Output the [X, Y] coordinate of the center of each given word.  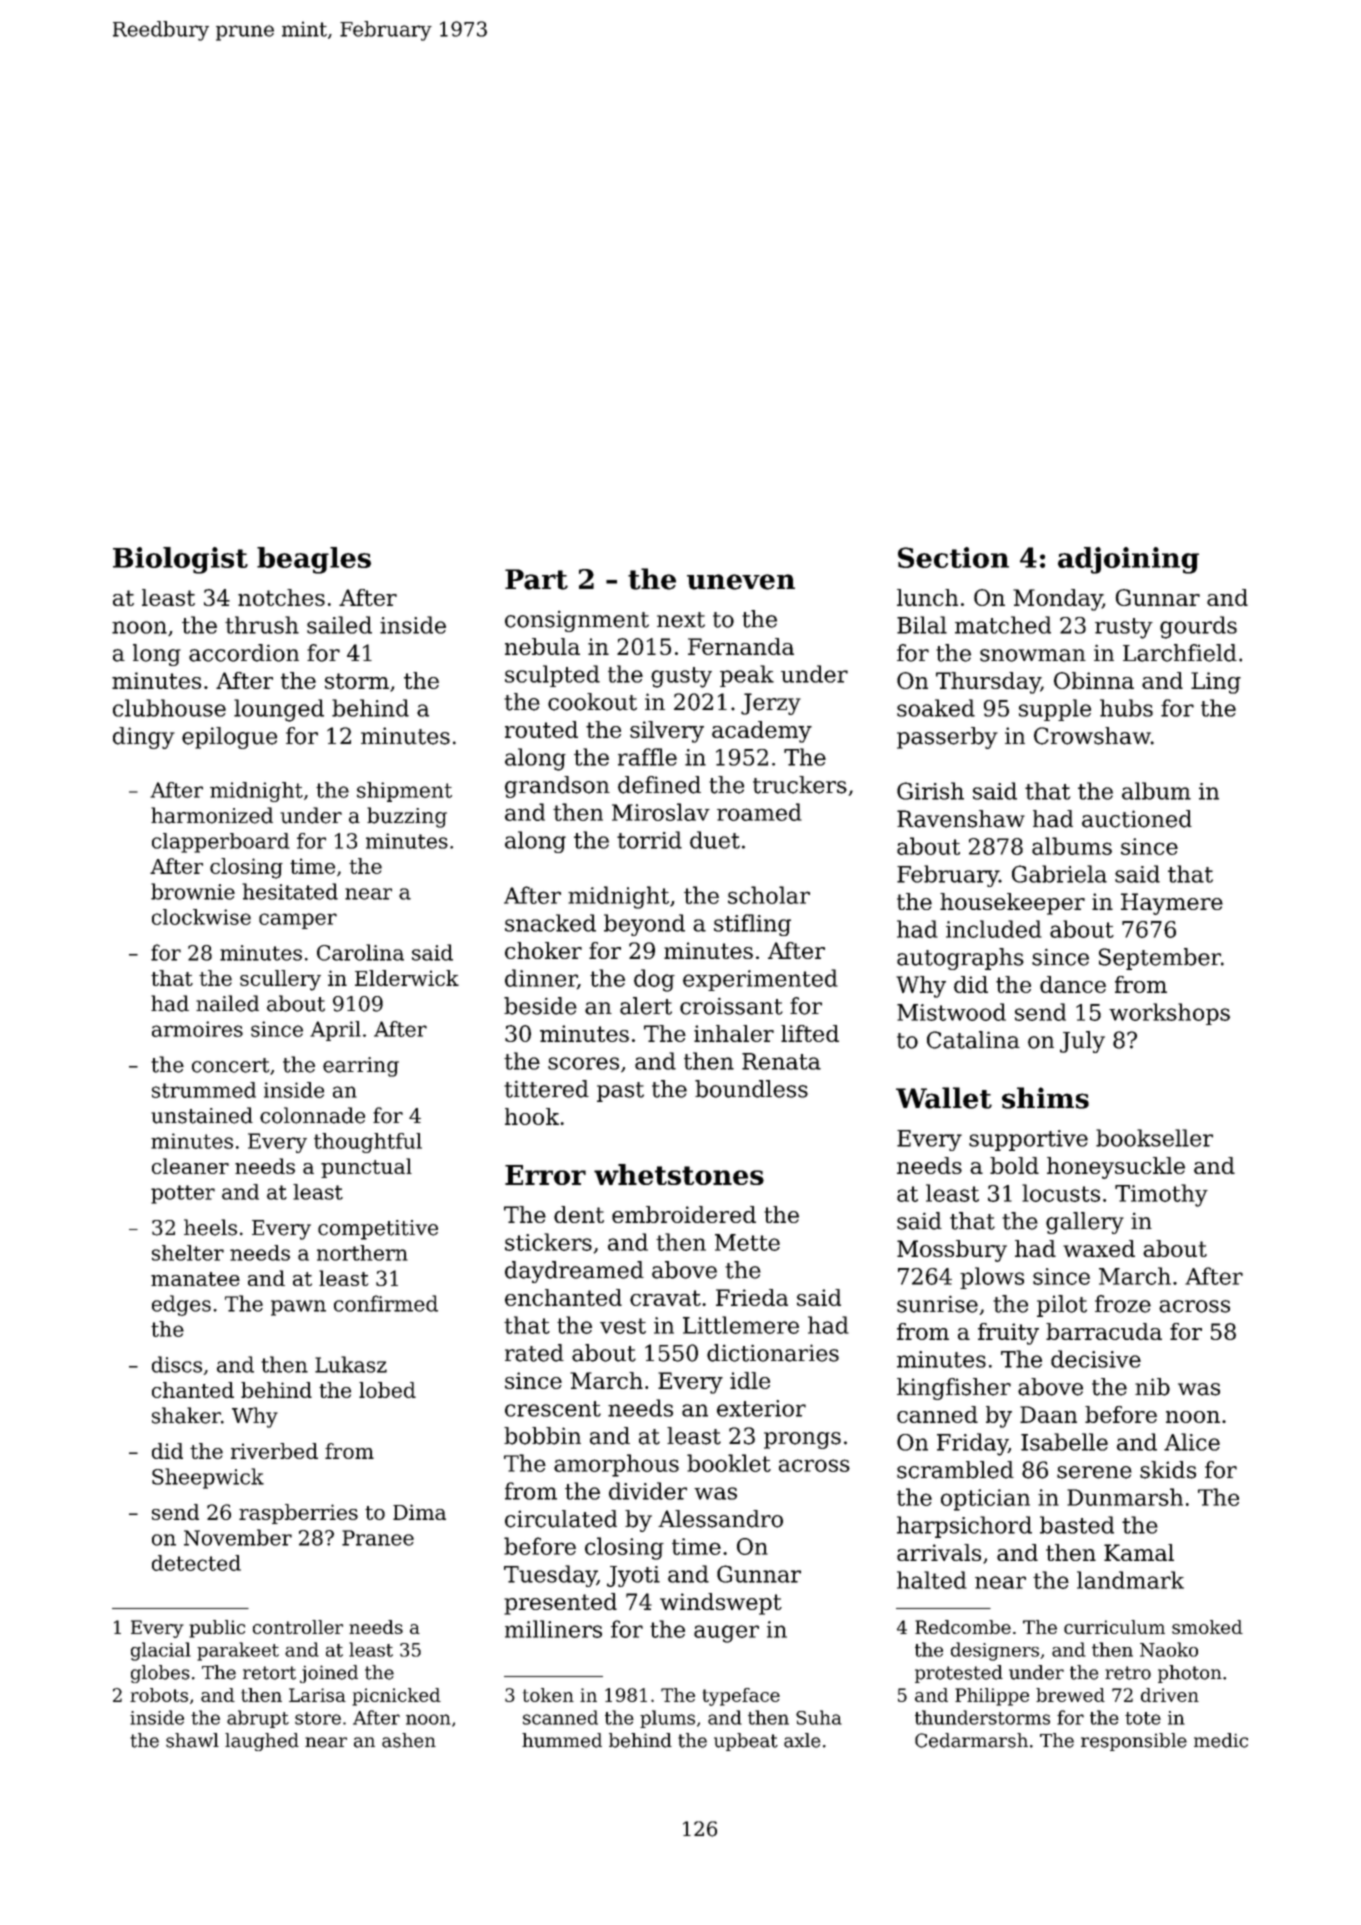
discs [177, 1364]
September [1160, 959]
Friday [972, 1444]
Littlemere [741, 1325]
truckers [800, 785]
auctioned [1137, 819]
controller [298, 1627]
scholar [769, 895]
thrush [262, 625]
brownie [193, 891]
